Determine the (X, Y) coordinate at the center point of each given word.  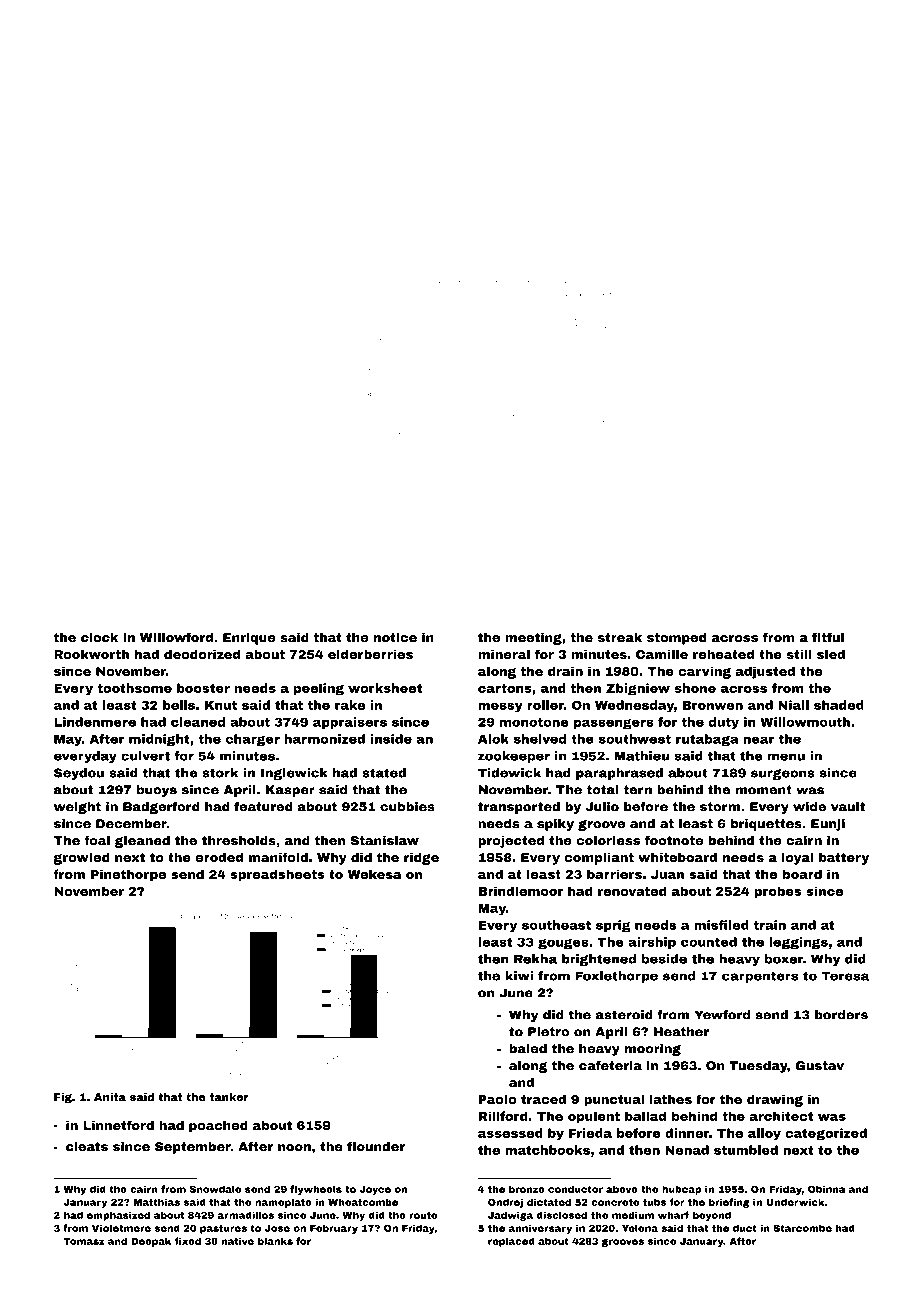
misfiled (721, 925)
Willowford (176, 637)
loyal (797, 858)
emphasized (118, 1216)
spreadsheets (277, 875)
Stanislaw (384, 840)
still (799, 654)
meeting (533, 638)
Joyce (375, 1190)
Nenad (687, 1150)
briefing (729, 1203)
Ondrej (505, 1203)
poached (218, 1126)
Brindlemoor (520, 891)
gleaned (142, 841)
